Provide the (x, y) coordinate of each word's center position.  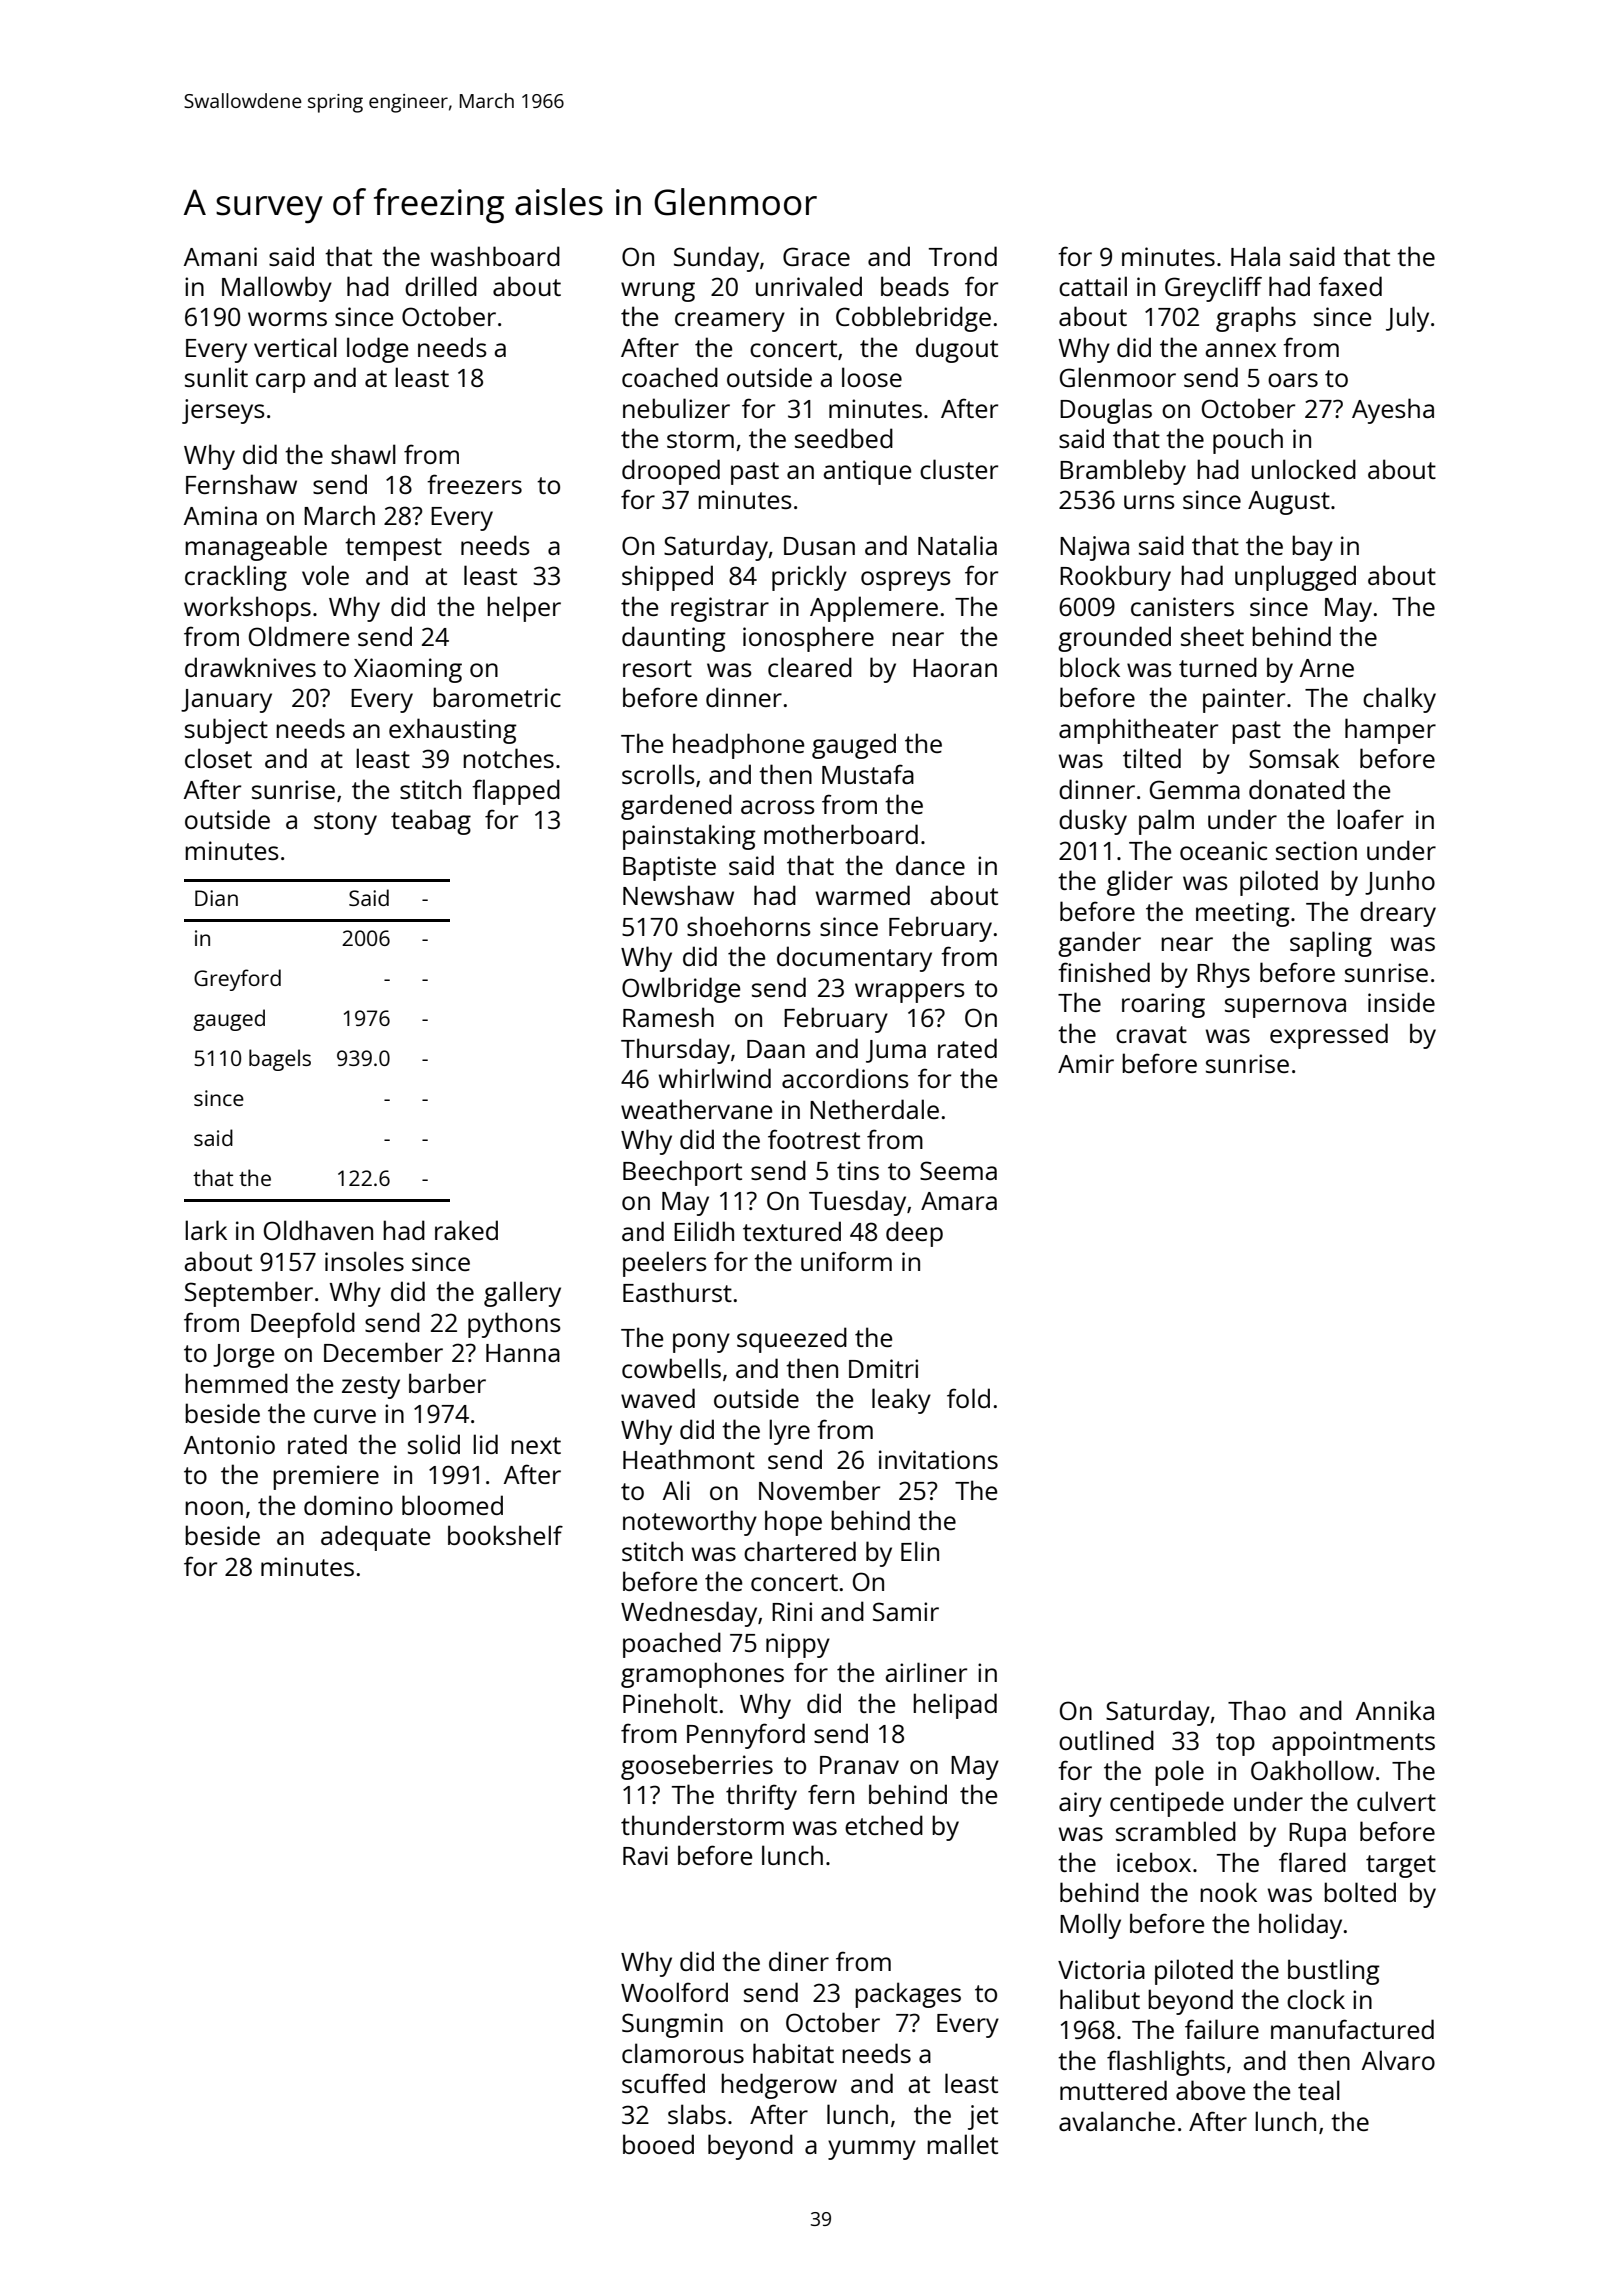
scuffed (663, 2083)
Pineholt (670, 1703)
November (819, 1490)
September (249, 1294)
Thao (1257, 1710)
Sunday (716, 259)
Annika (1395, 1710)
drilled (441, 286)
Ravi (645, 1855)
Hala (1255, 256)
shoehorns (749, 926)
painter (1244, 700)
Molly (1090, 1926)
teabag (431, 822)
